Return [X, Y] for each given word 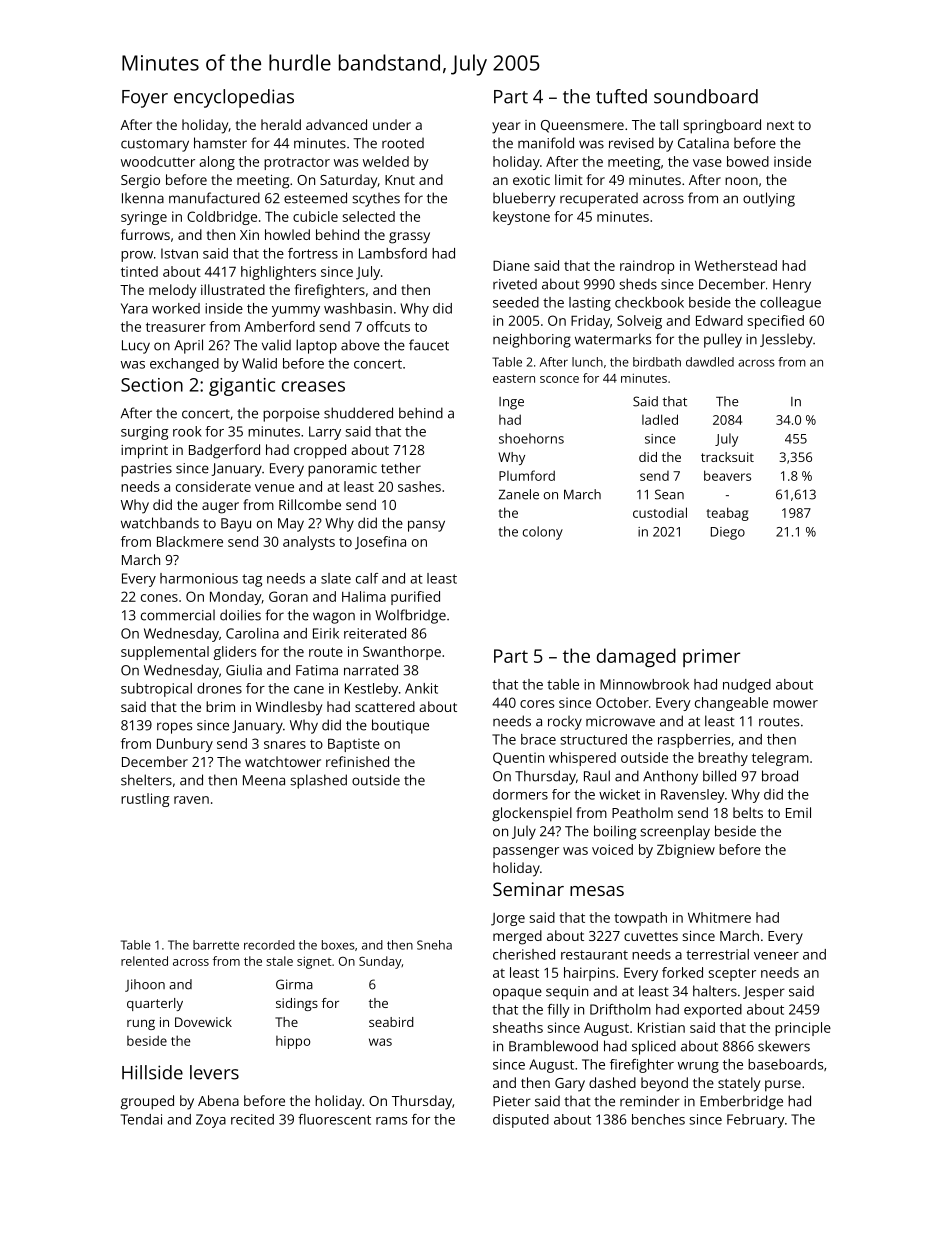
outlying [769, 199]
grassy [409, 238]
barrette [216, 945]
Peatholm [642, 812]
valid [276, 345]
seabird [391, 1022]
